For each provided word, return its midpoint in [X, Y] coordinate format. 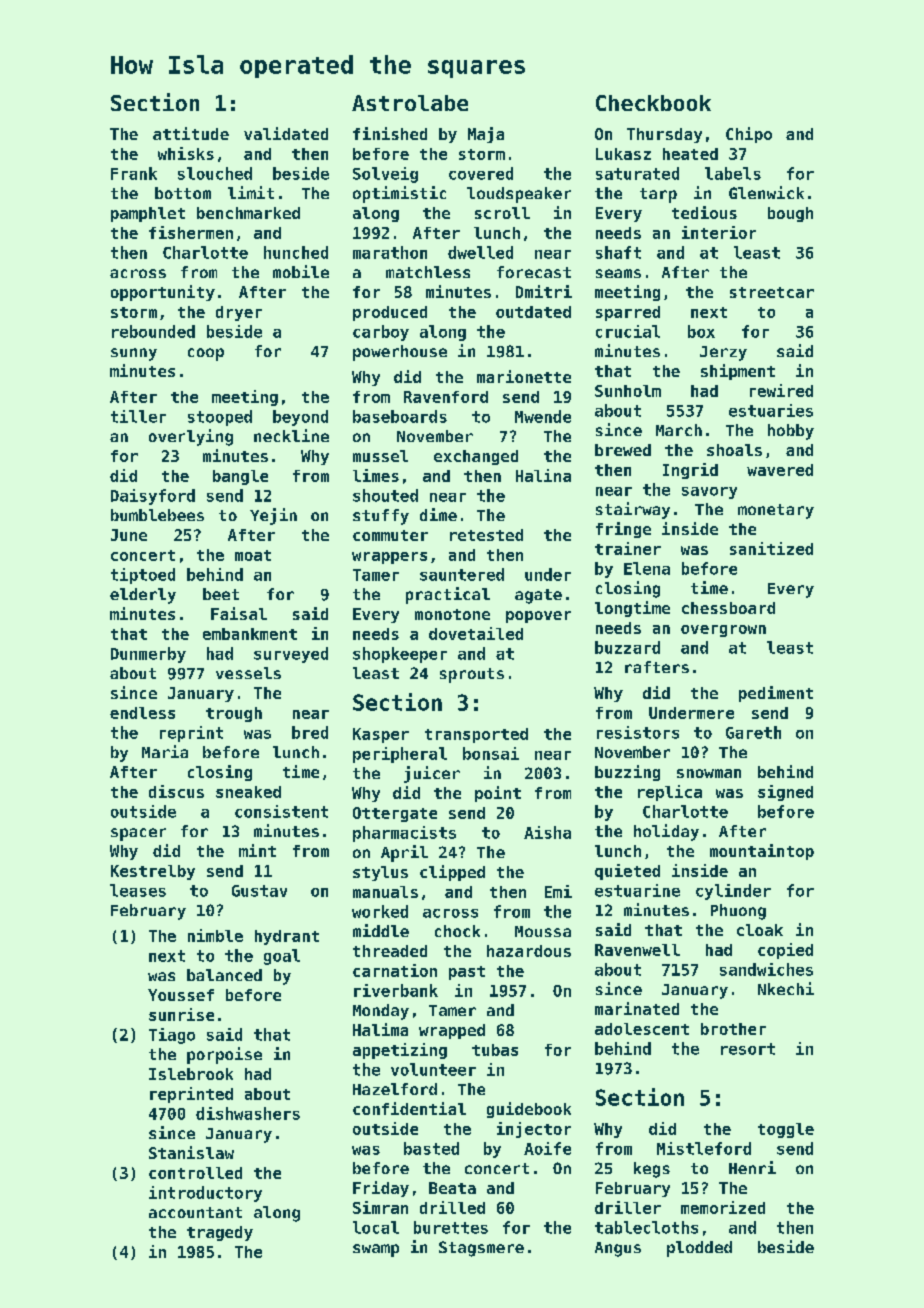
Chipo [749, 135]
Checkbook [653, 103]
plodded [699, 1249]
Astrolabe [410, 103]
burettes [451, 1227]
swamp [376, 1250]
